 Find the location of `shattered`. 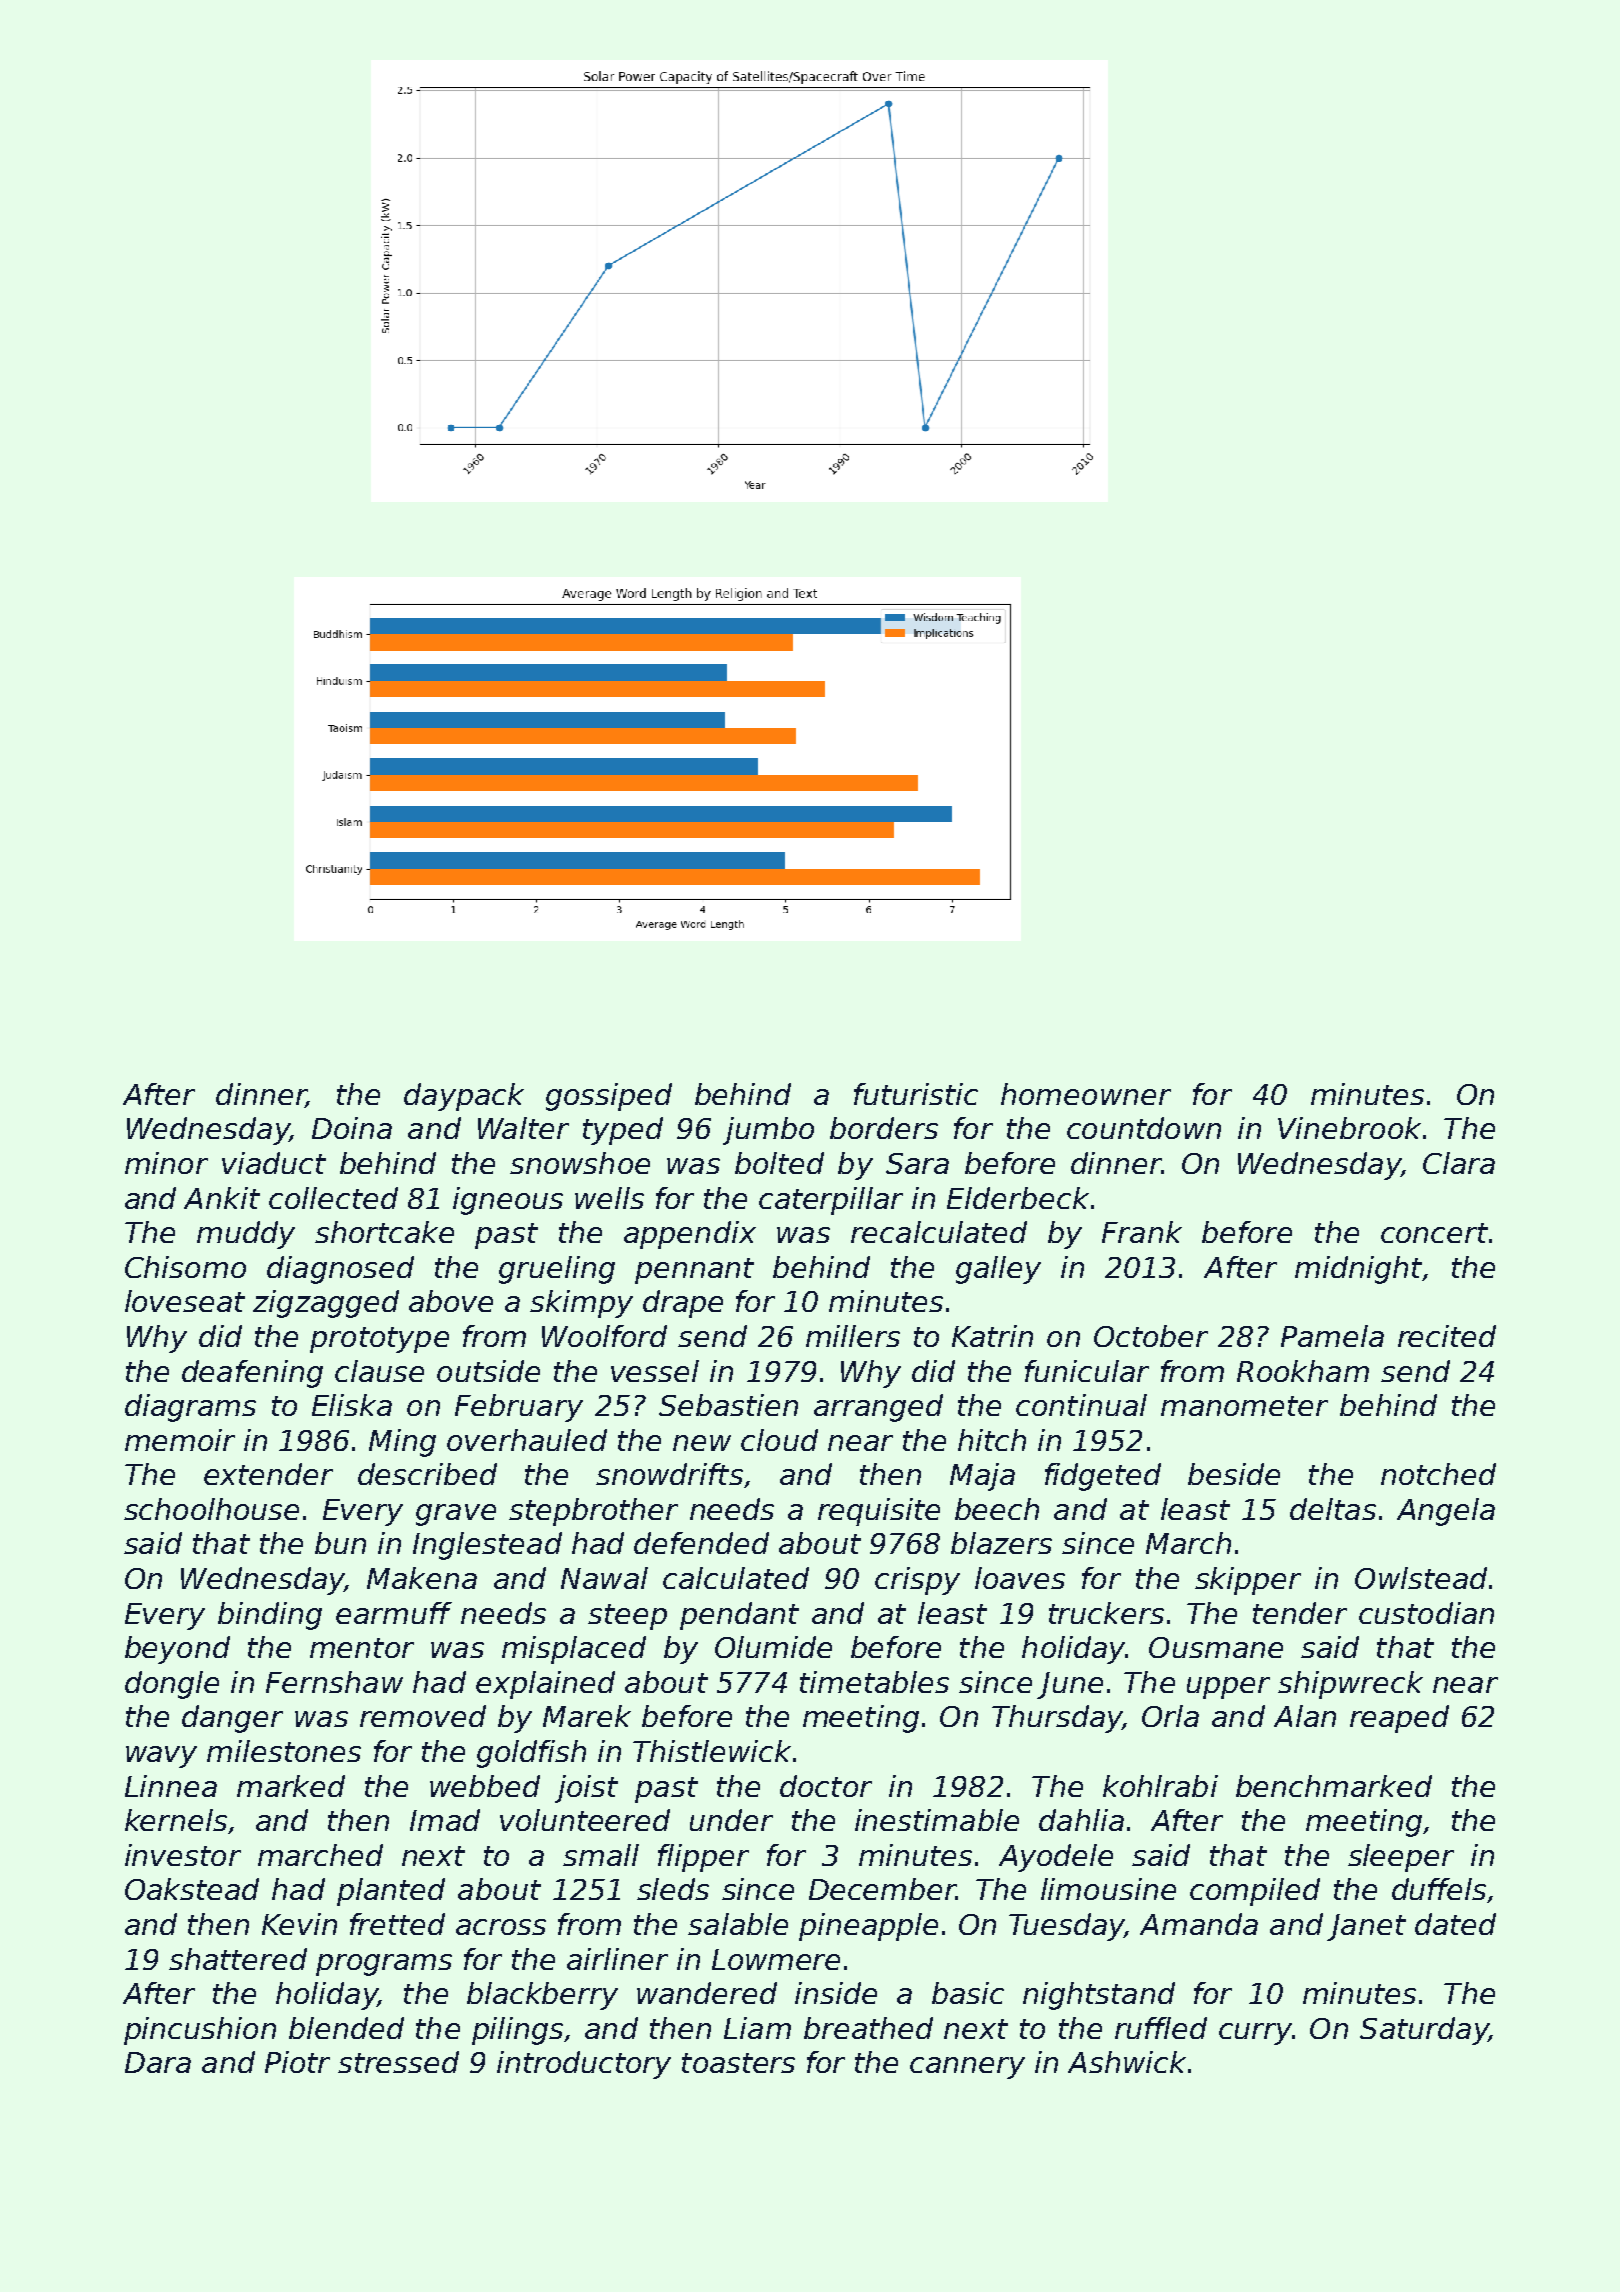

shattered is located at coordinates (238, 1959).
